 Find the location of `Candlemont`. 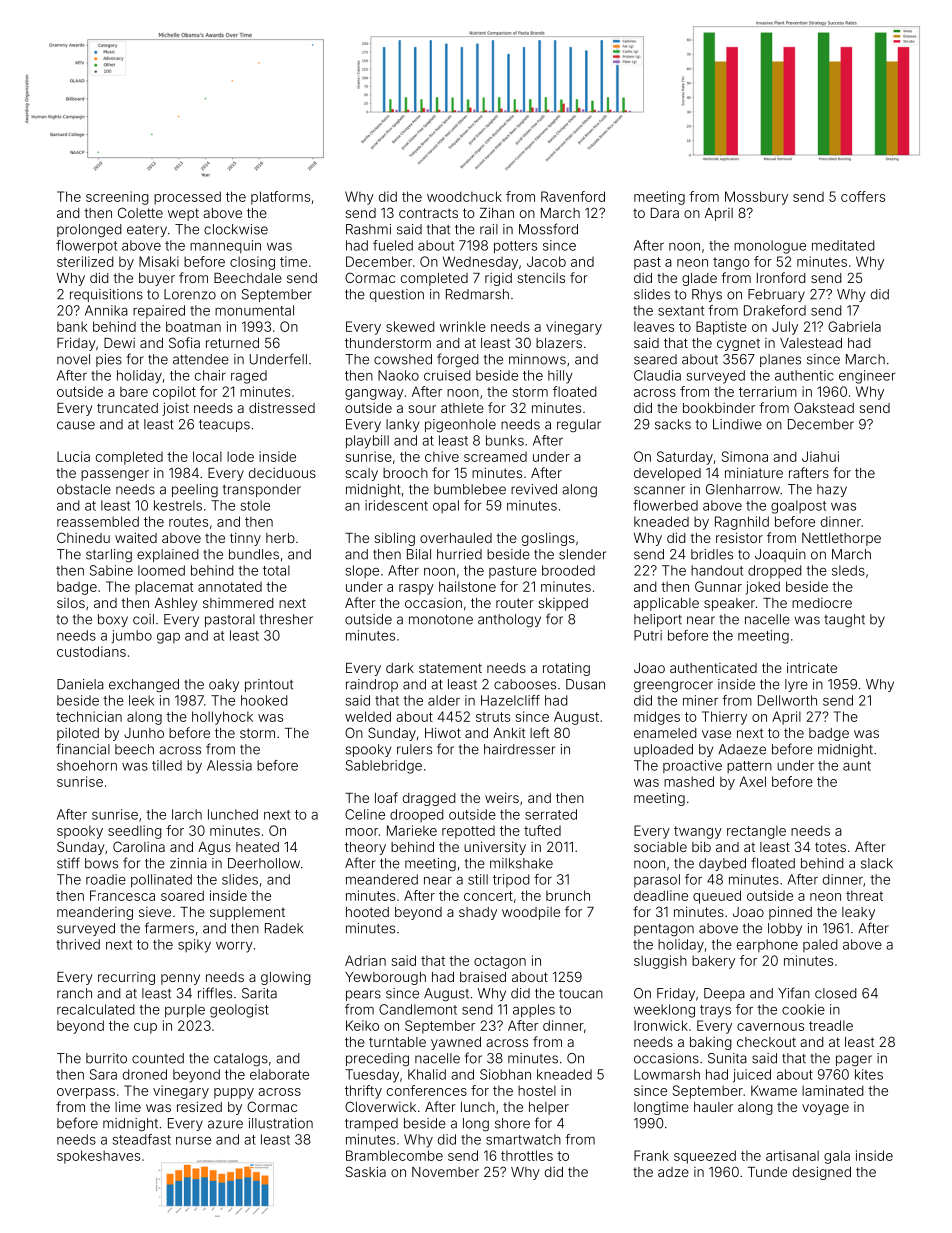

Candlemont is located at coordinates (418, 1009).
